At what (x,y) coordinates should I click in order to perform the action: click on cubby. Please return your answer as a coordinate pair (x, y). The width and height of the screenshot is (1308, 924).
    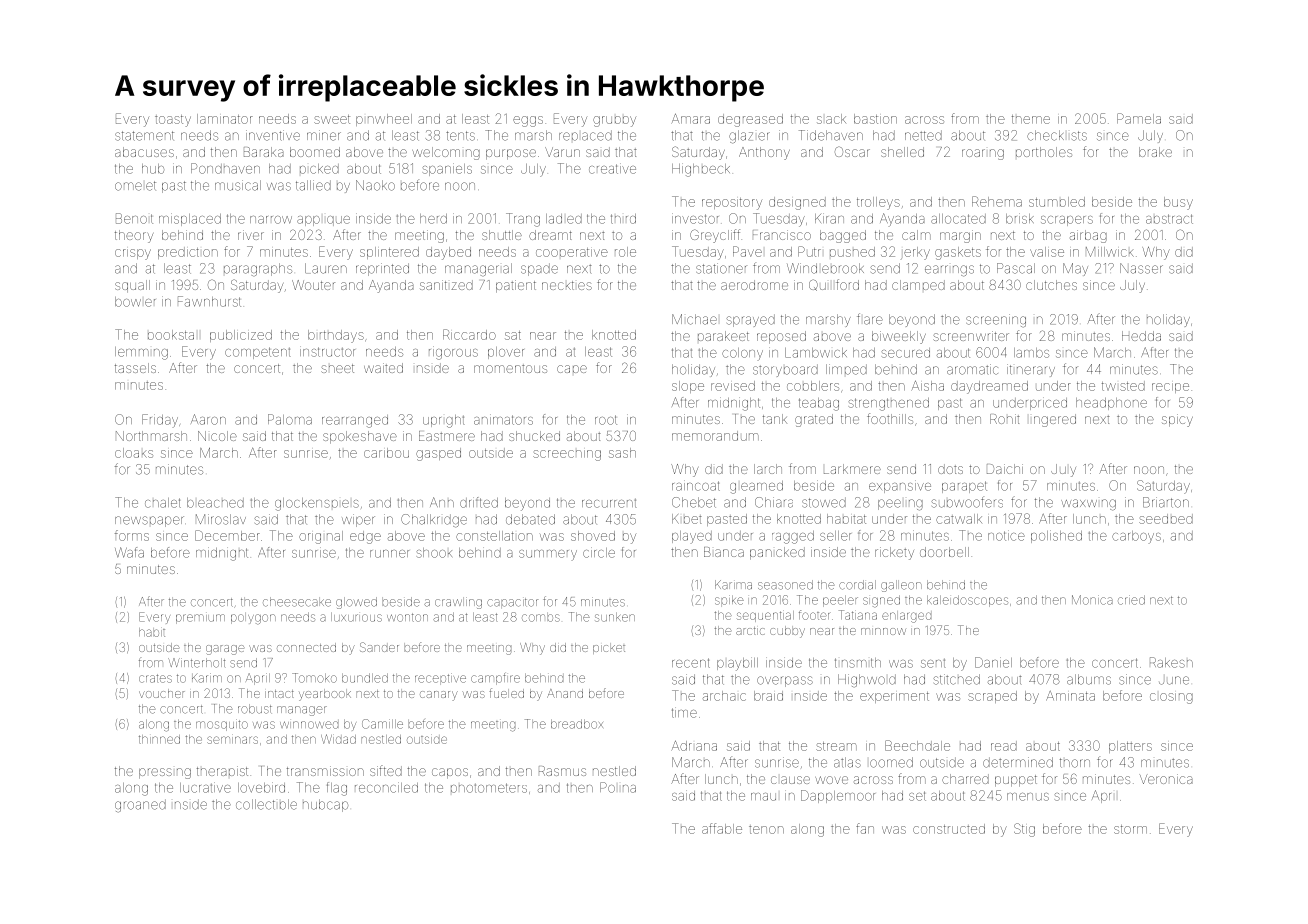
    Looking at the image, I should click on (787, 632).
